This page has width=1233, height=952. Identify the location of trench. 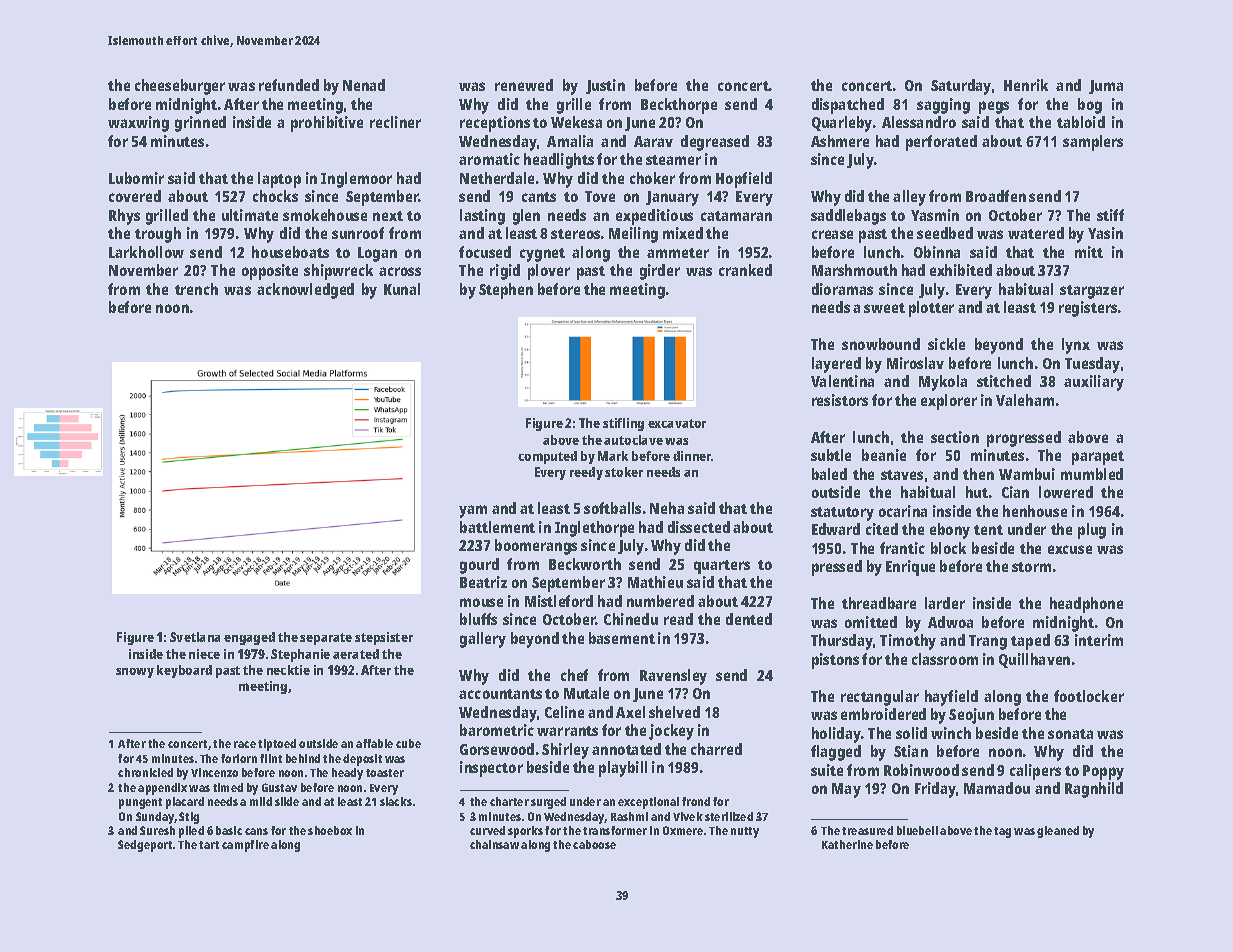
(196, 289).
